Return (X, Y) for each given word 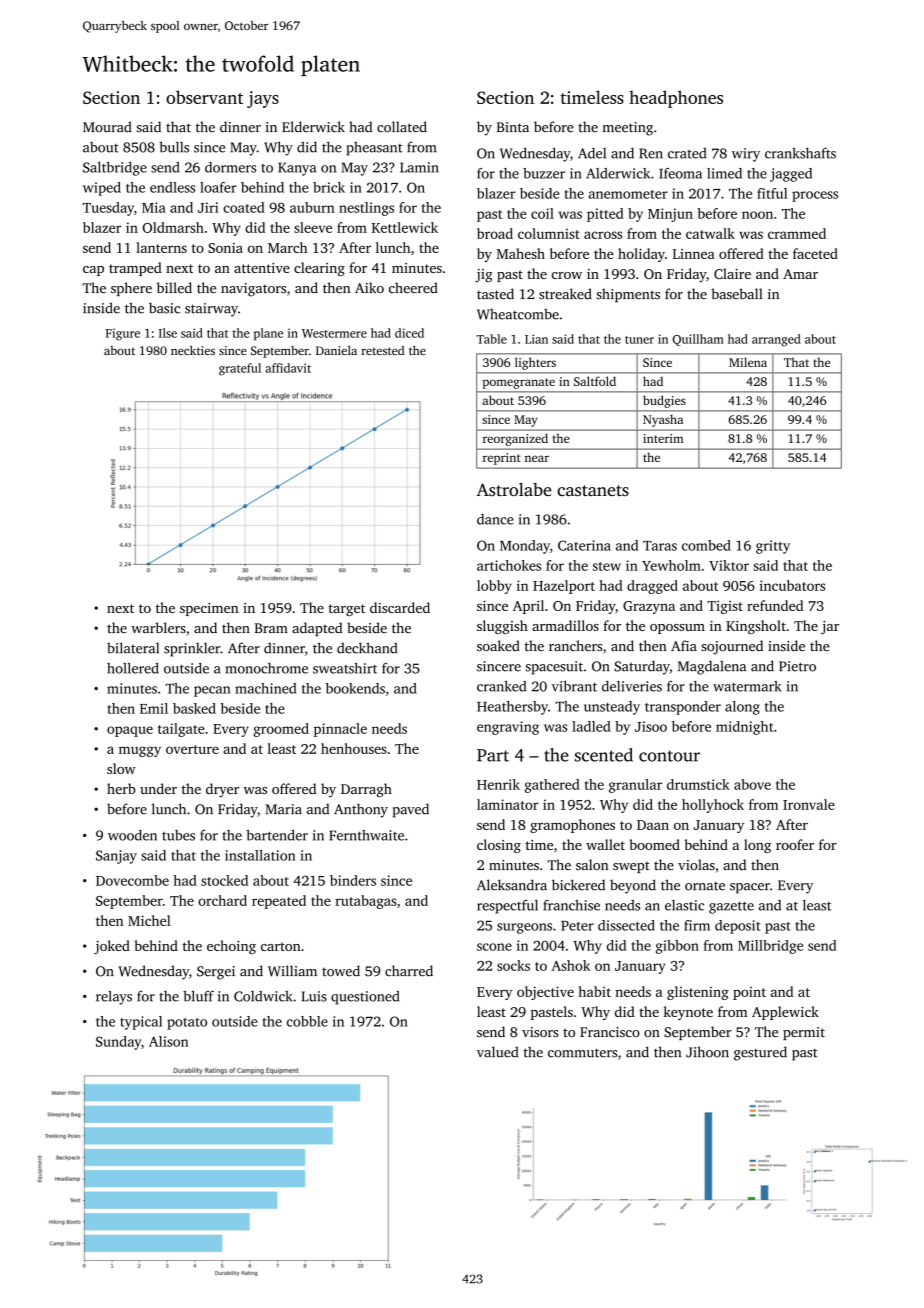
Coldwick (263, 996)
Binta (513, 127)
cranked (501, 686)
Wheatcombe (518, 314)
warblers (158, 627)
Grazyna (649, 607)
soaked (498, 645)
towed (341, 971)
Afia (684, 645)
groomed (281, 730)
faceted (815, 253)
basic (164, 308)
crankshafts (800, 153)
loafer (218, 187)
